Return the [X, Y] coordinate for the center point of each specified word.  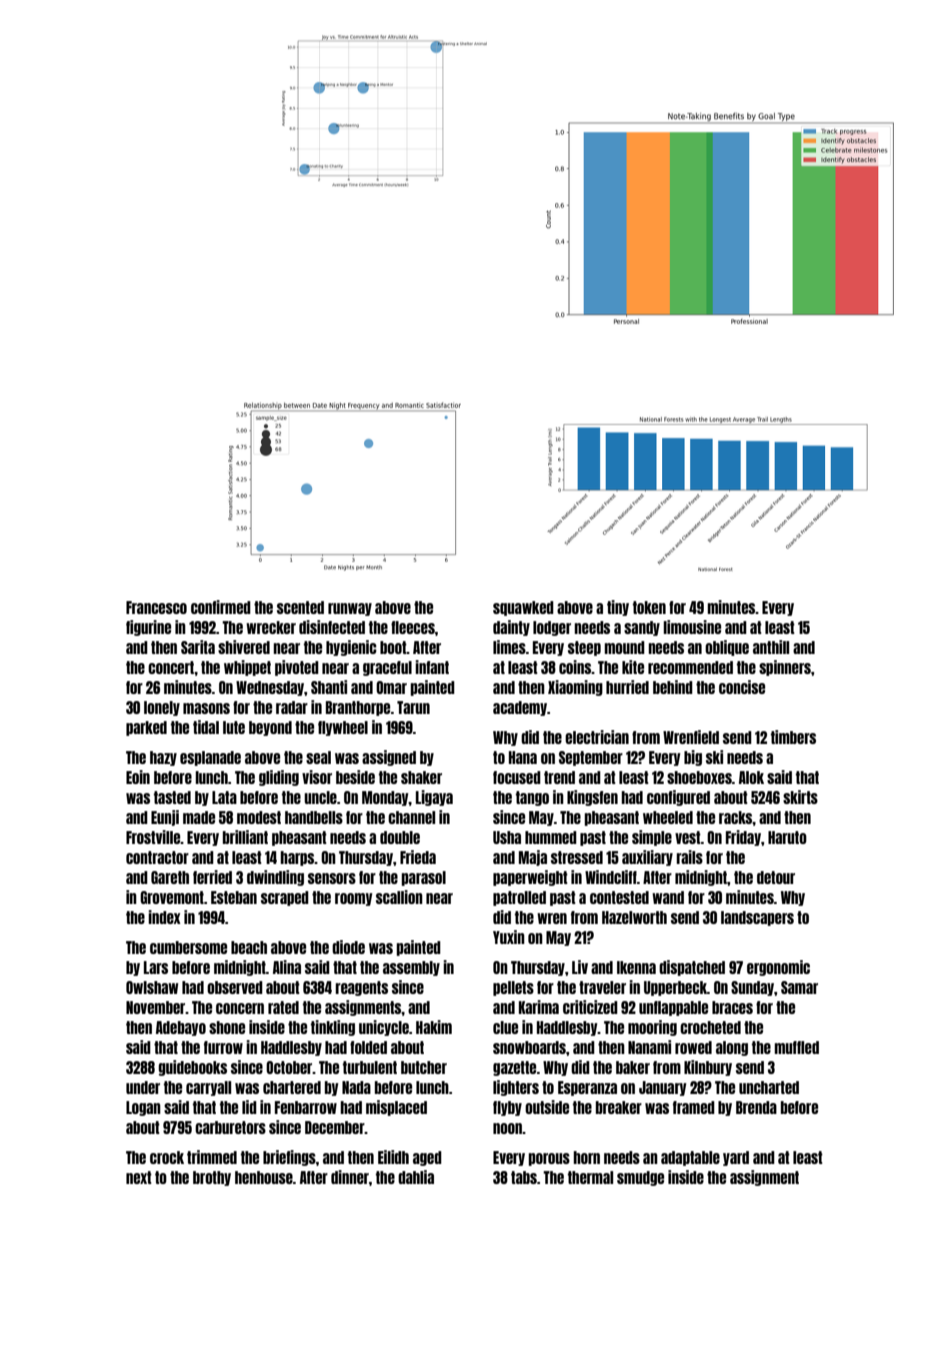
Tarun [413, 707]
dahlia [416, 1177]
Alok [751, 777]
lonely [162, 708]
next [139, 1177]
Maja [533, 858]
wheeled [668, 817]
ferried [212, 877]
